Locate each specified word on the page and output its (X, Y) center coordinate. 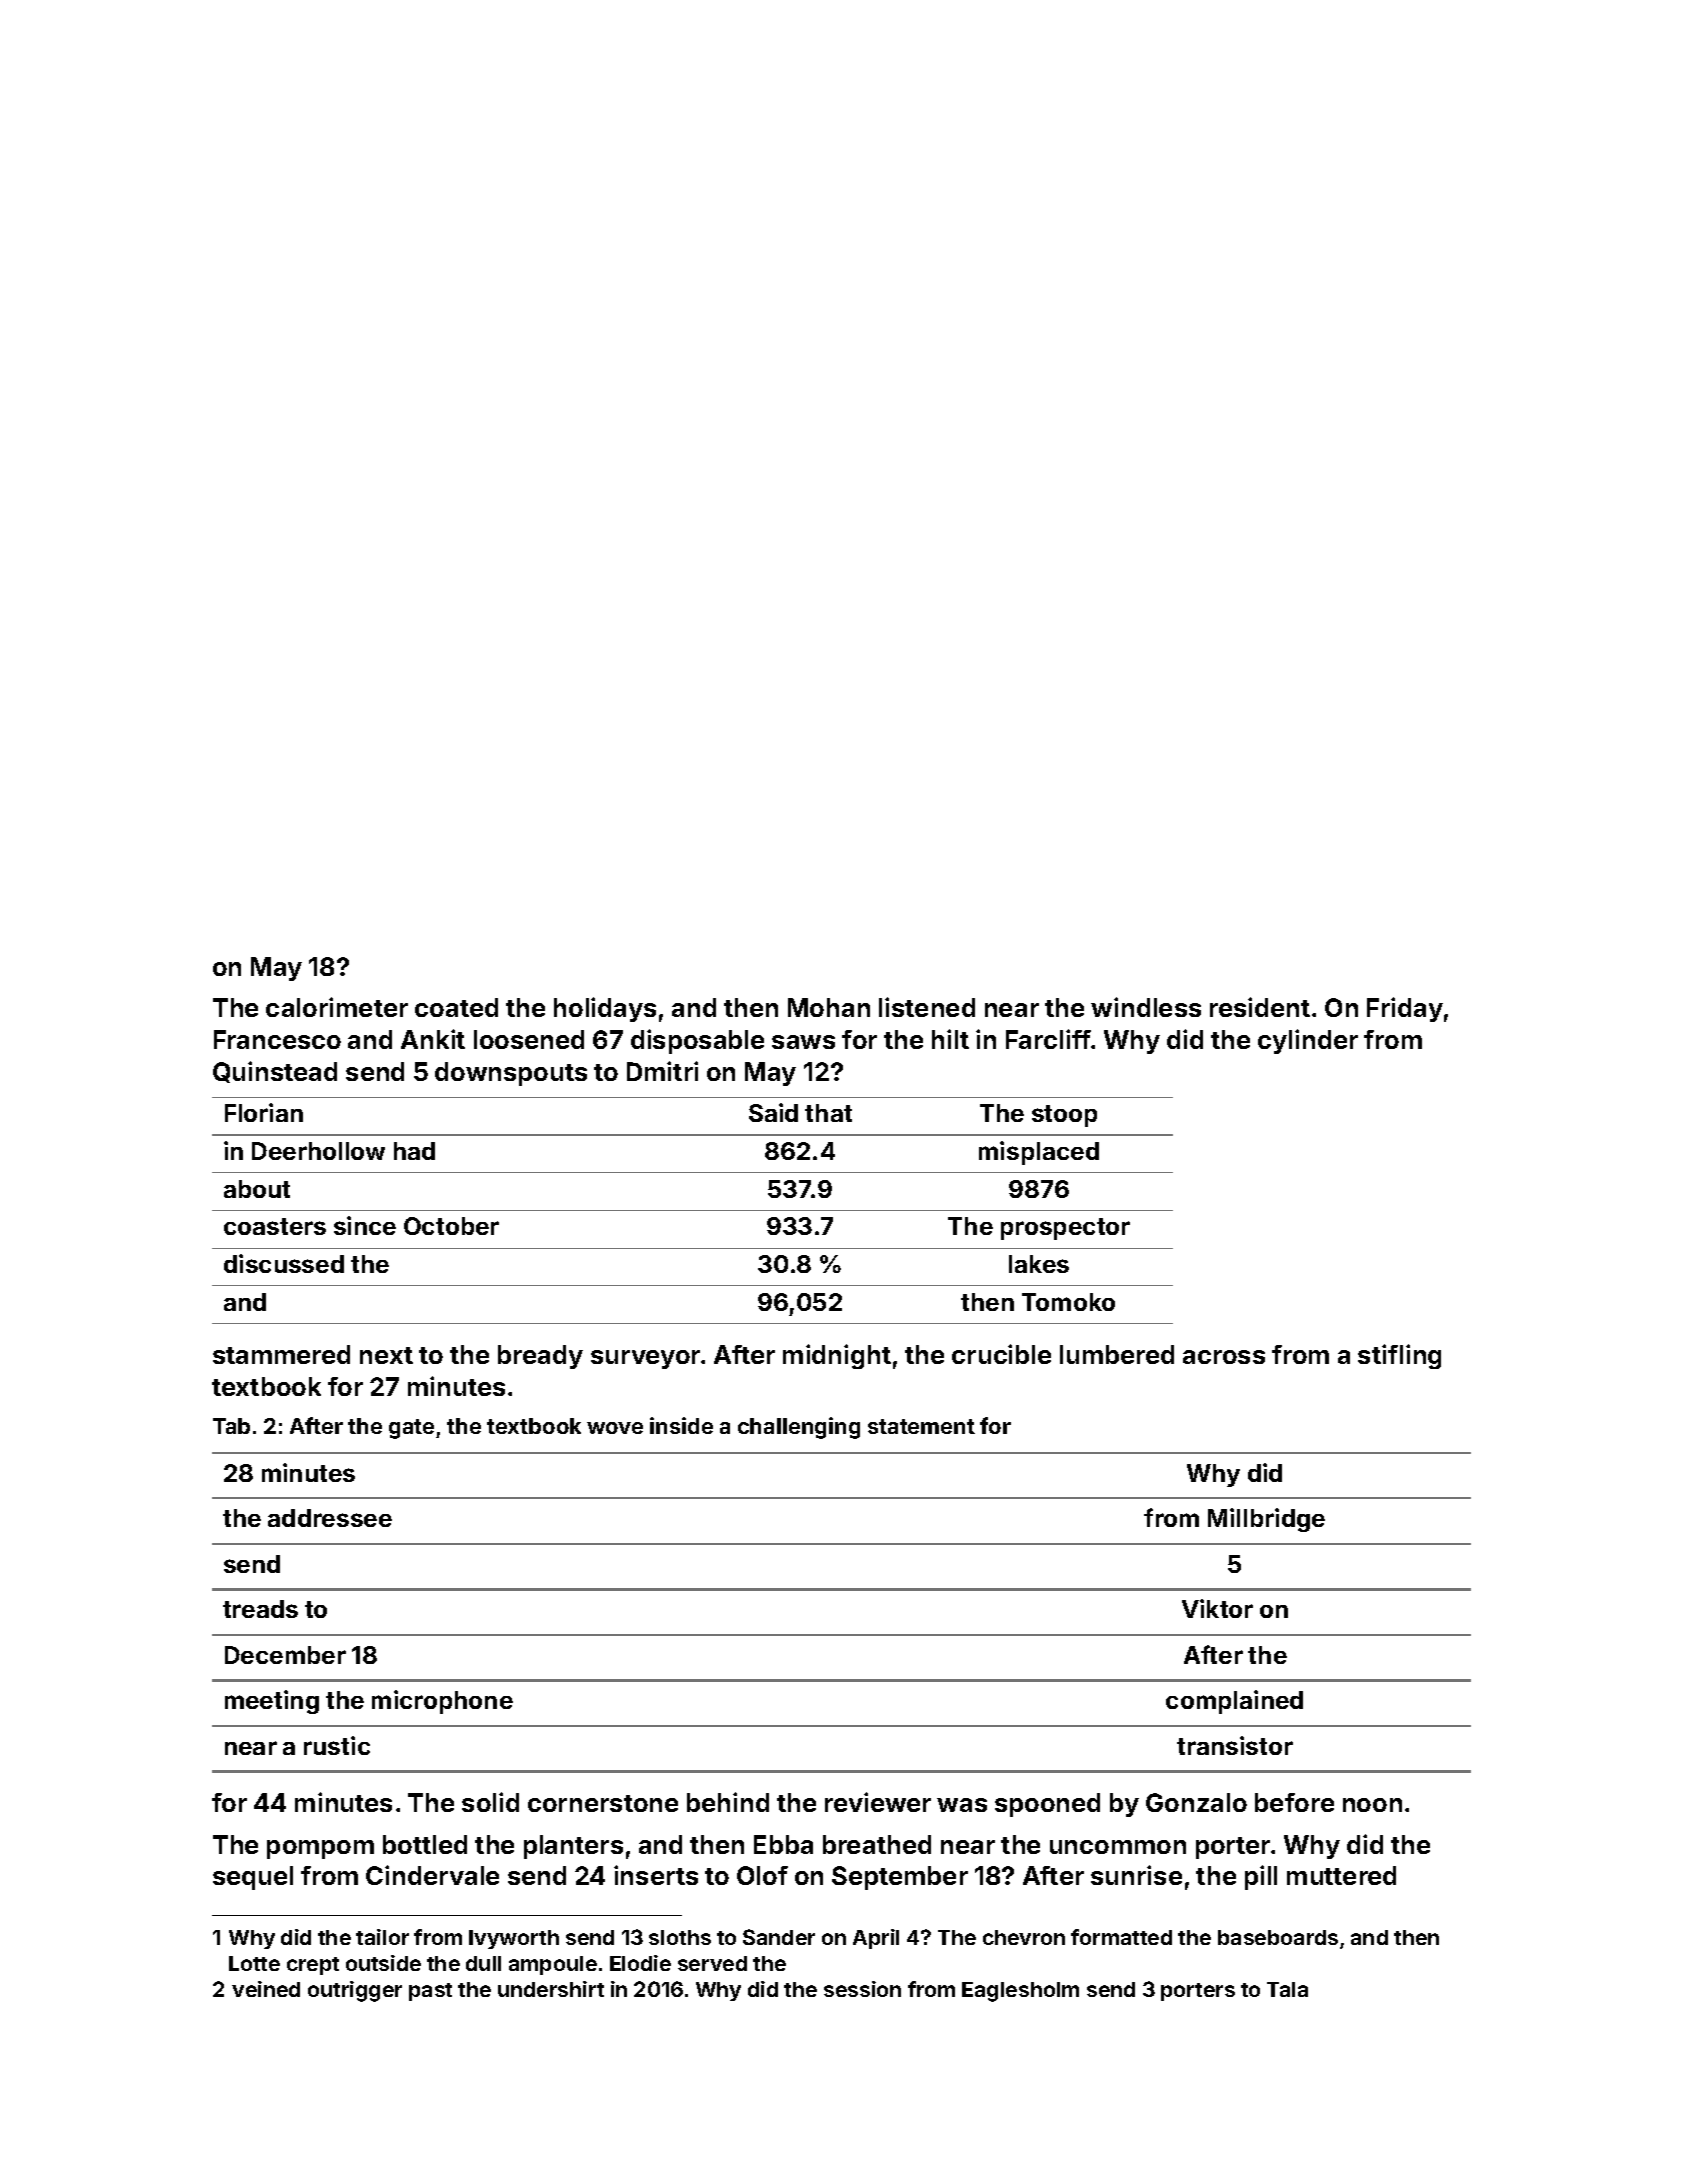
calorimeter (337, 1007)
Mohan (829, 1007)
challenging (799, 1428)
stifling (1399, 1356)
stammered (281, 1354)
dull (483, 1963)
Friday (1405, 1009)
